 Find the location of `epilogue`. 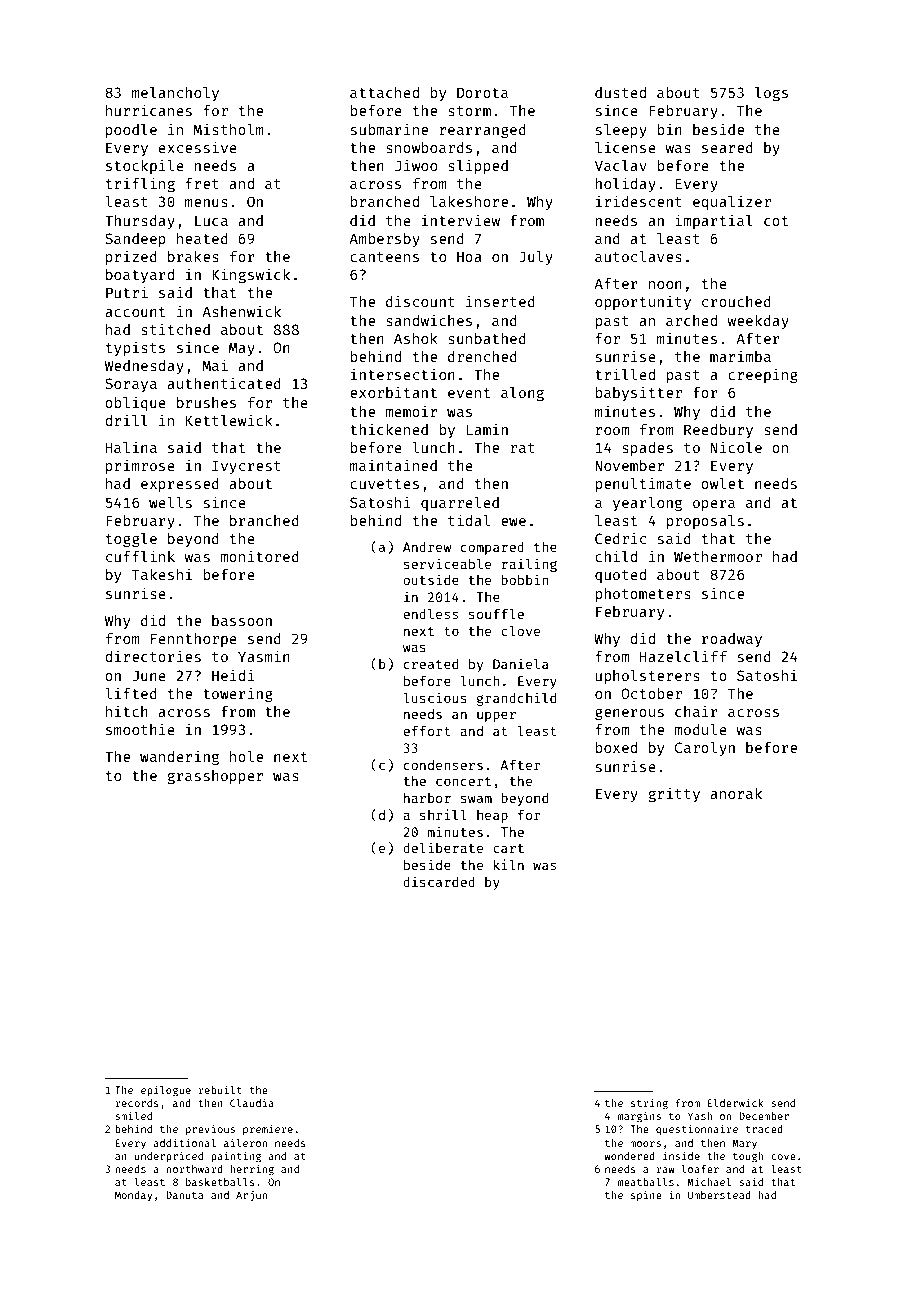

epilogue is located at coordinates (166, 1091).
